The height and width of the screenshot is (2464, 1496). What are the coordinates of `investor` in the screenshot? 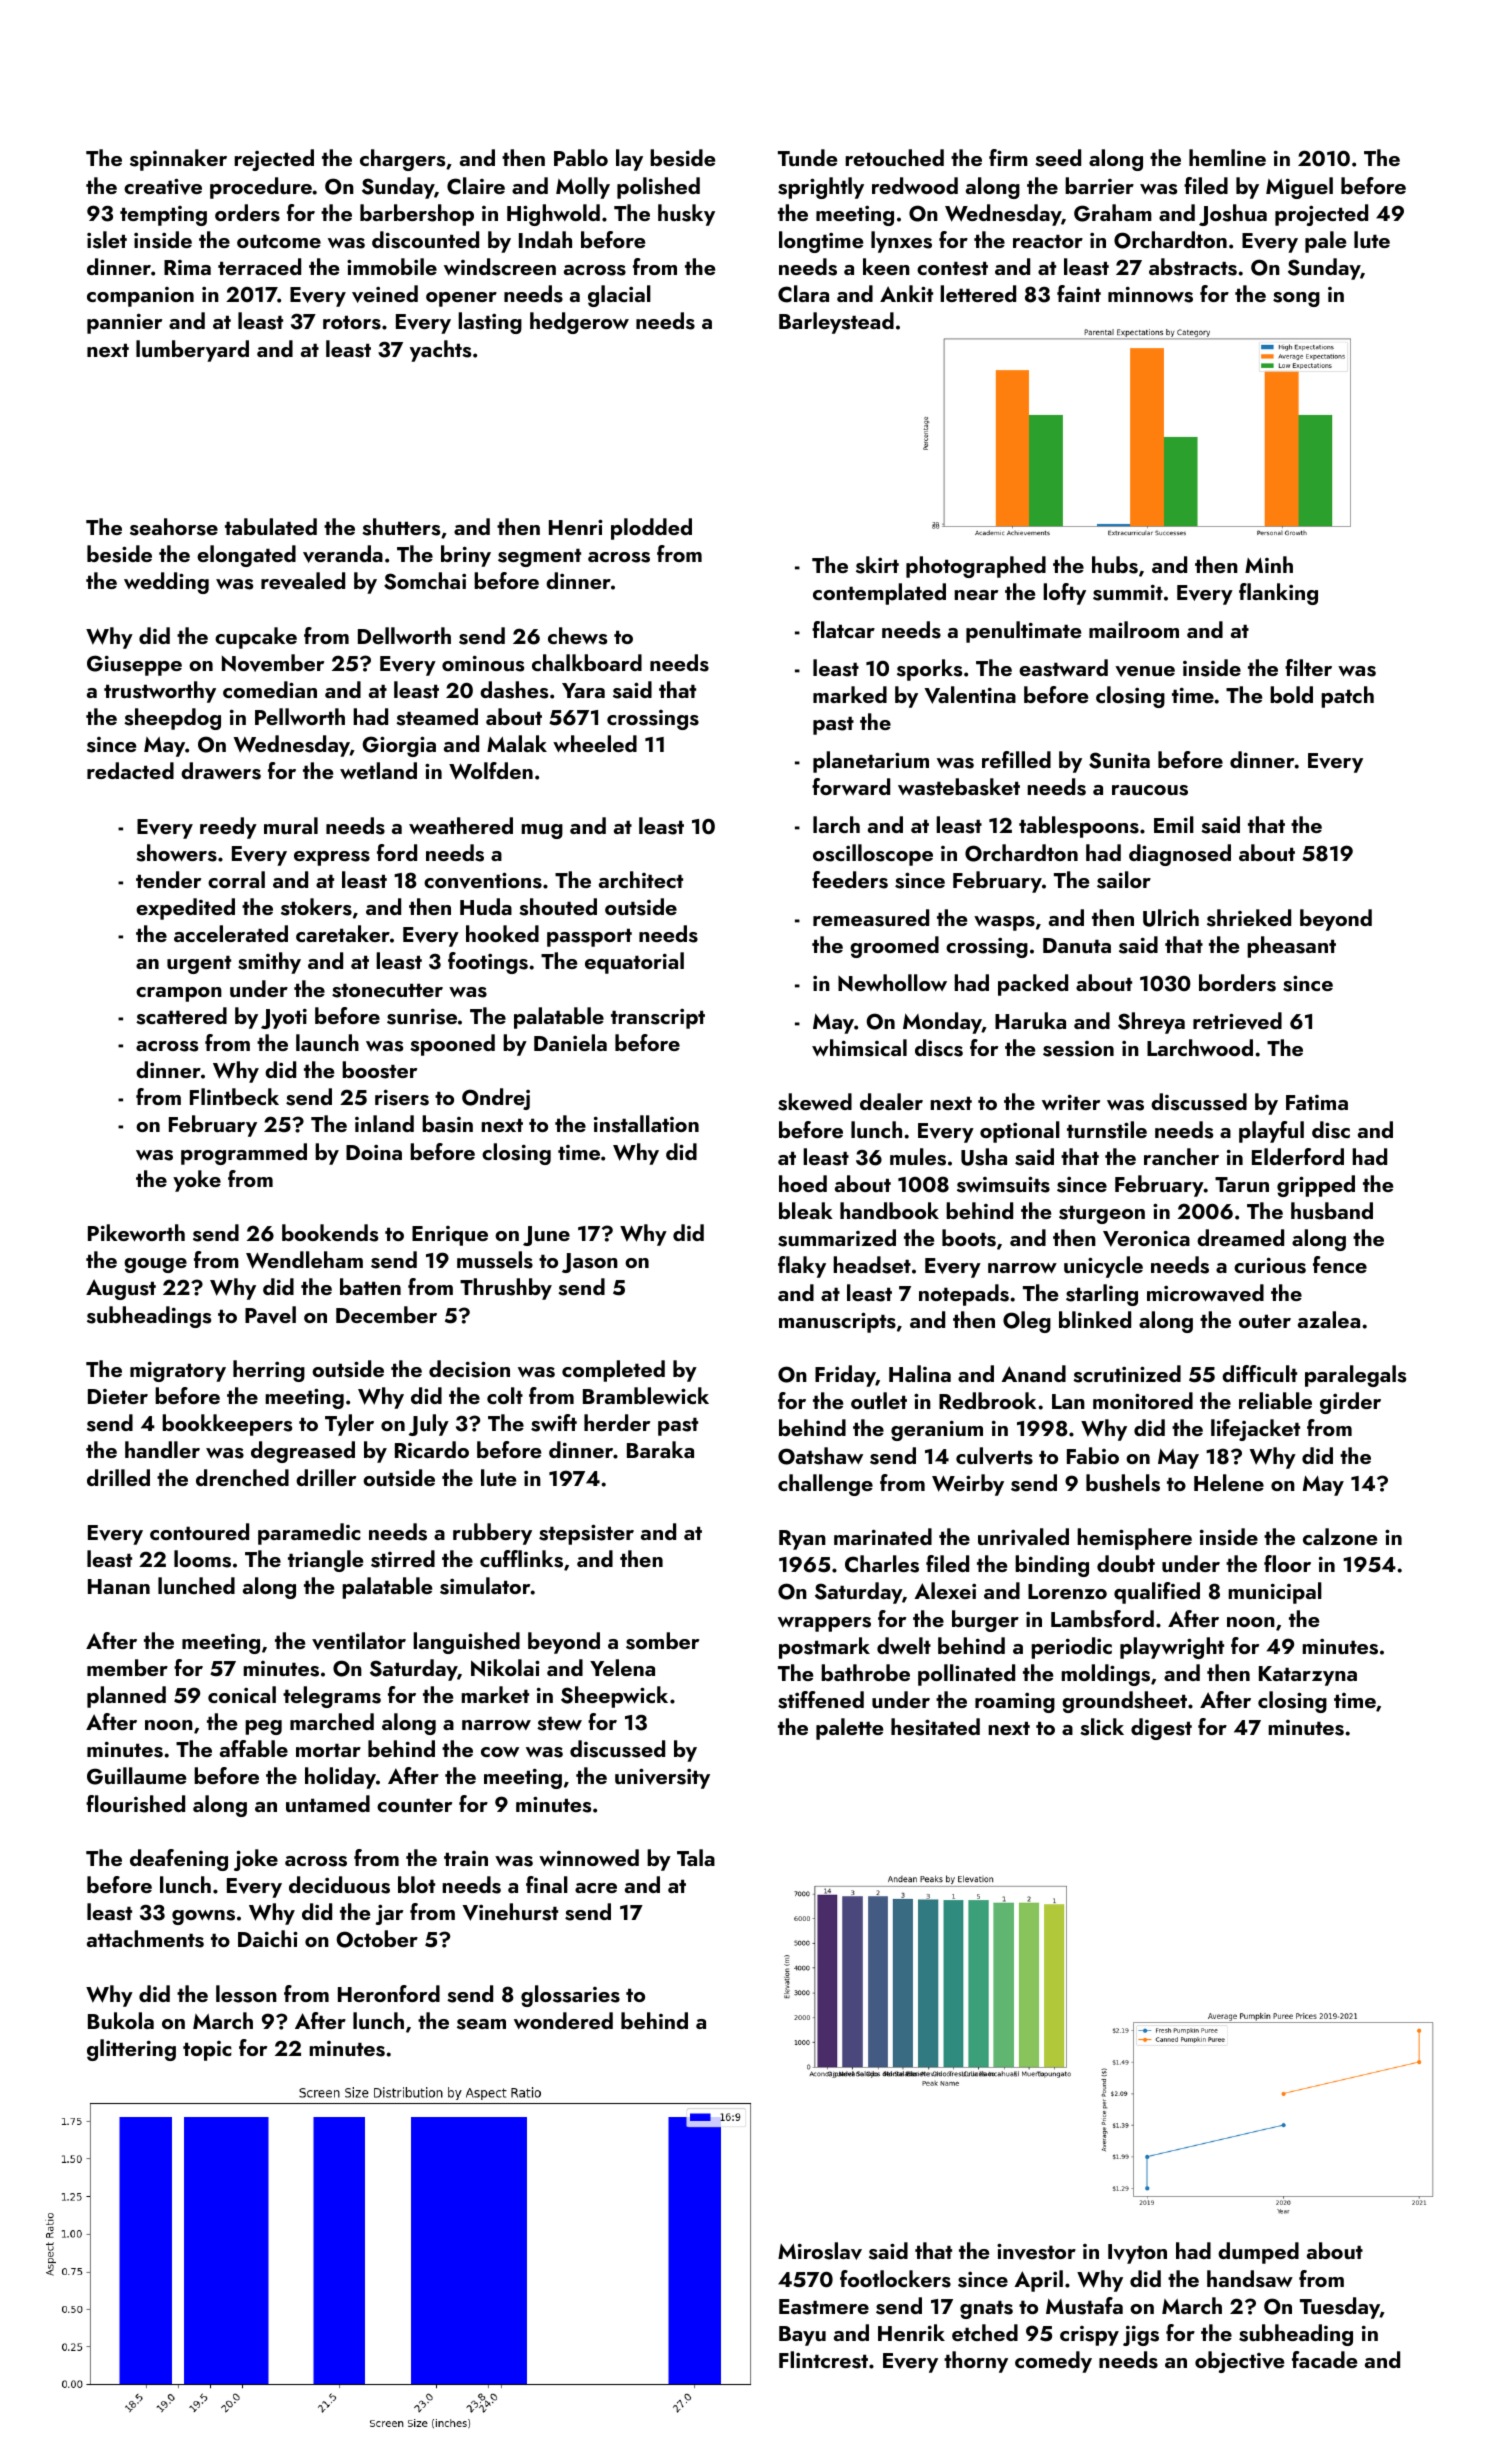 It's located at (1036, 2251).
